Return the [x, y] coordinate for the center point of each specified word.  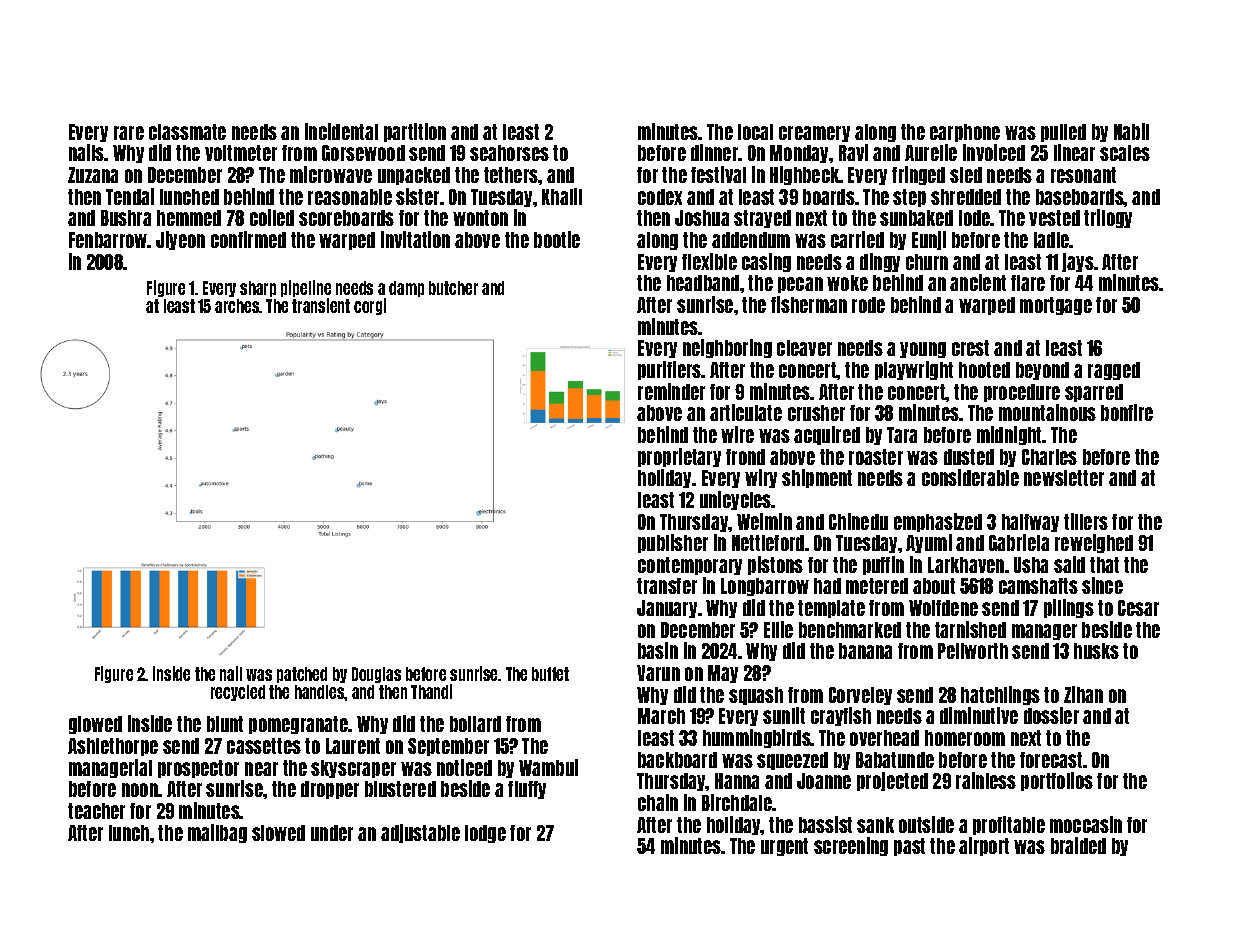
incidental [341, 131]
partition [415, 132]
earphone [965, 133]
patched [302, 675]
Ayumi [929, 543]
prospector [198, 769]
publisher [673, 543]
